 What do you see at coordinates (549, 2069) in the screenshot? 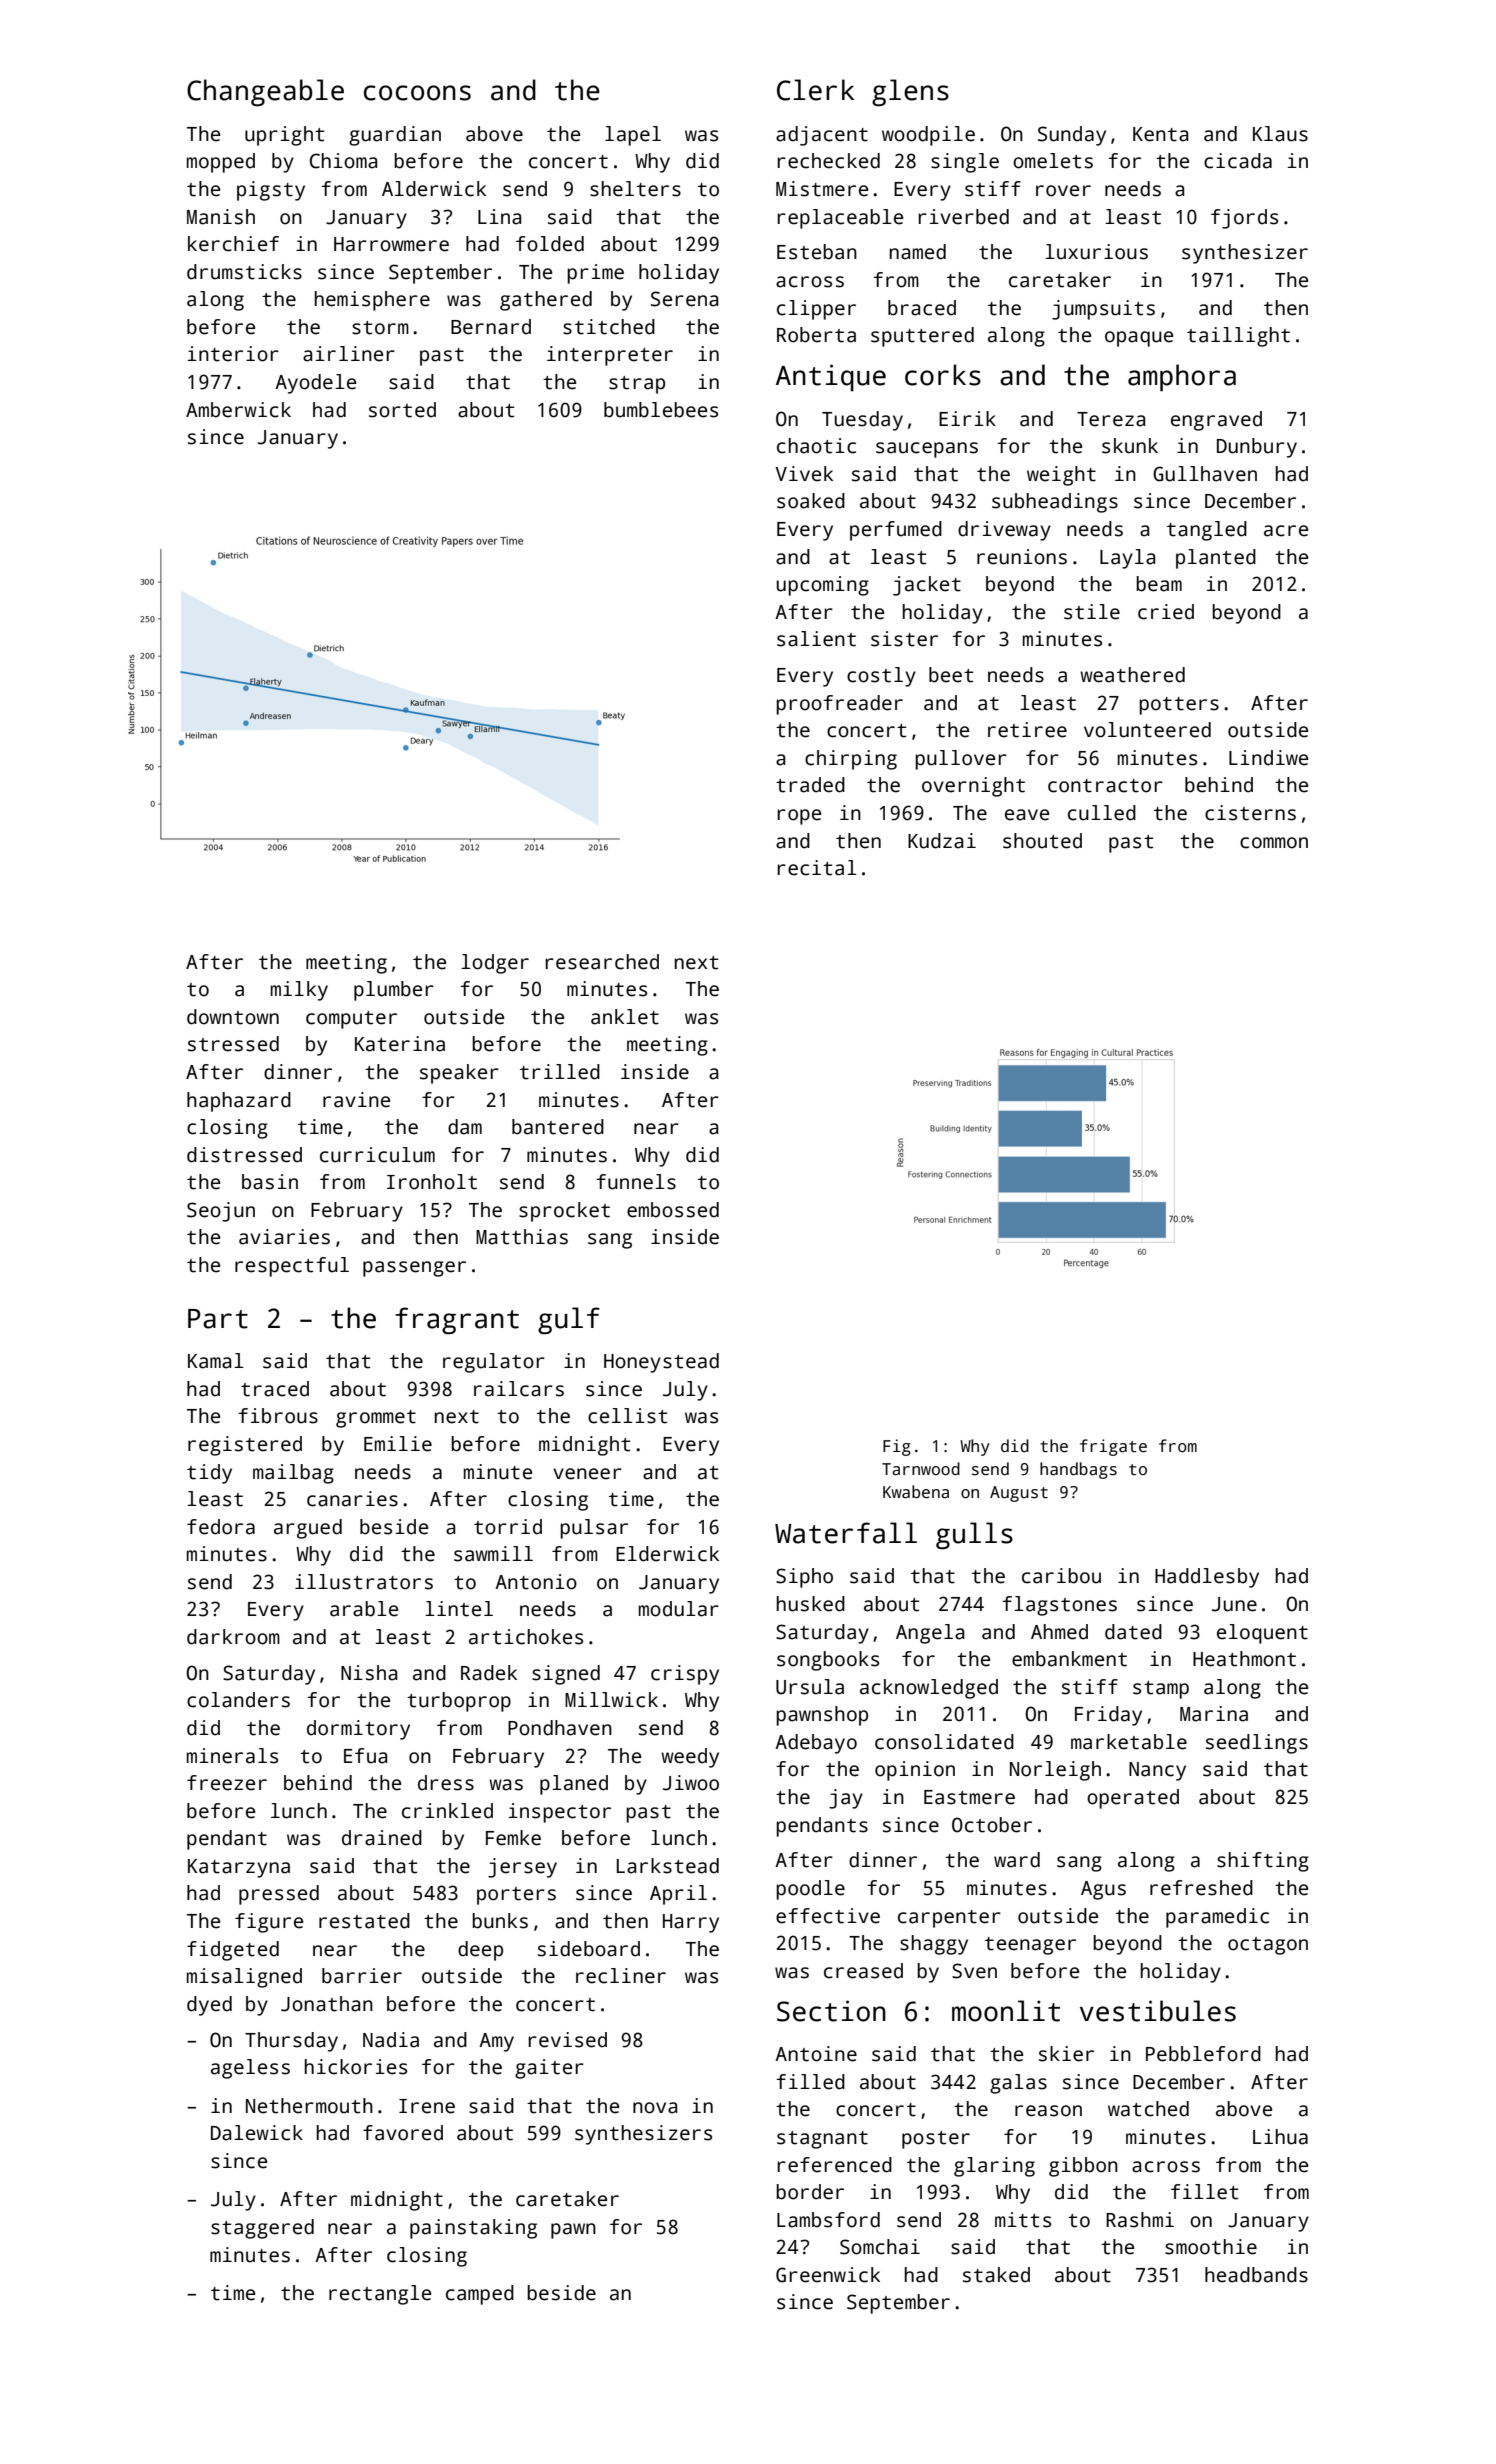
I see `gaiter` at bounding box center [549, 2069].
